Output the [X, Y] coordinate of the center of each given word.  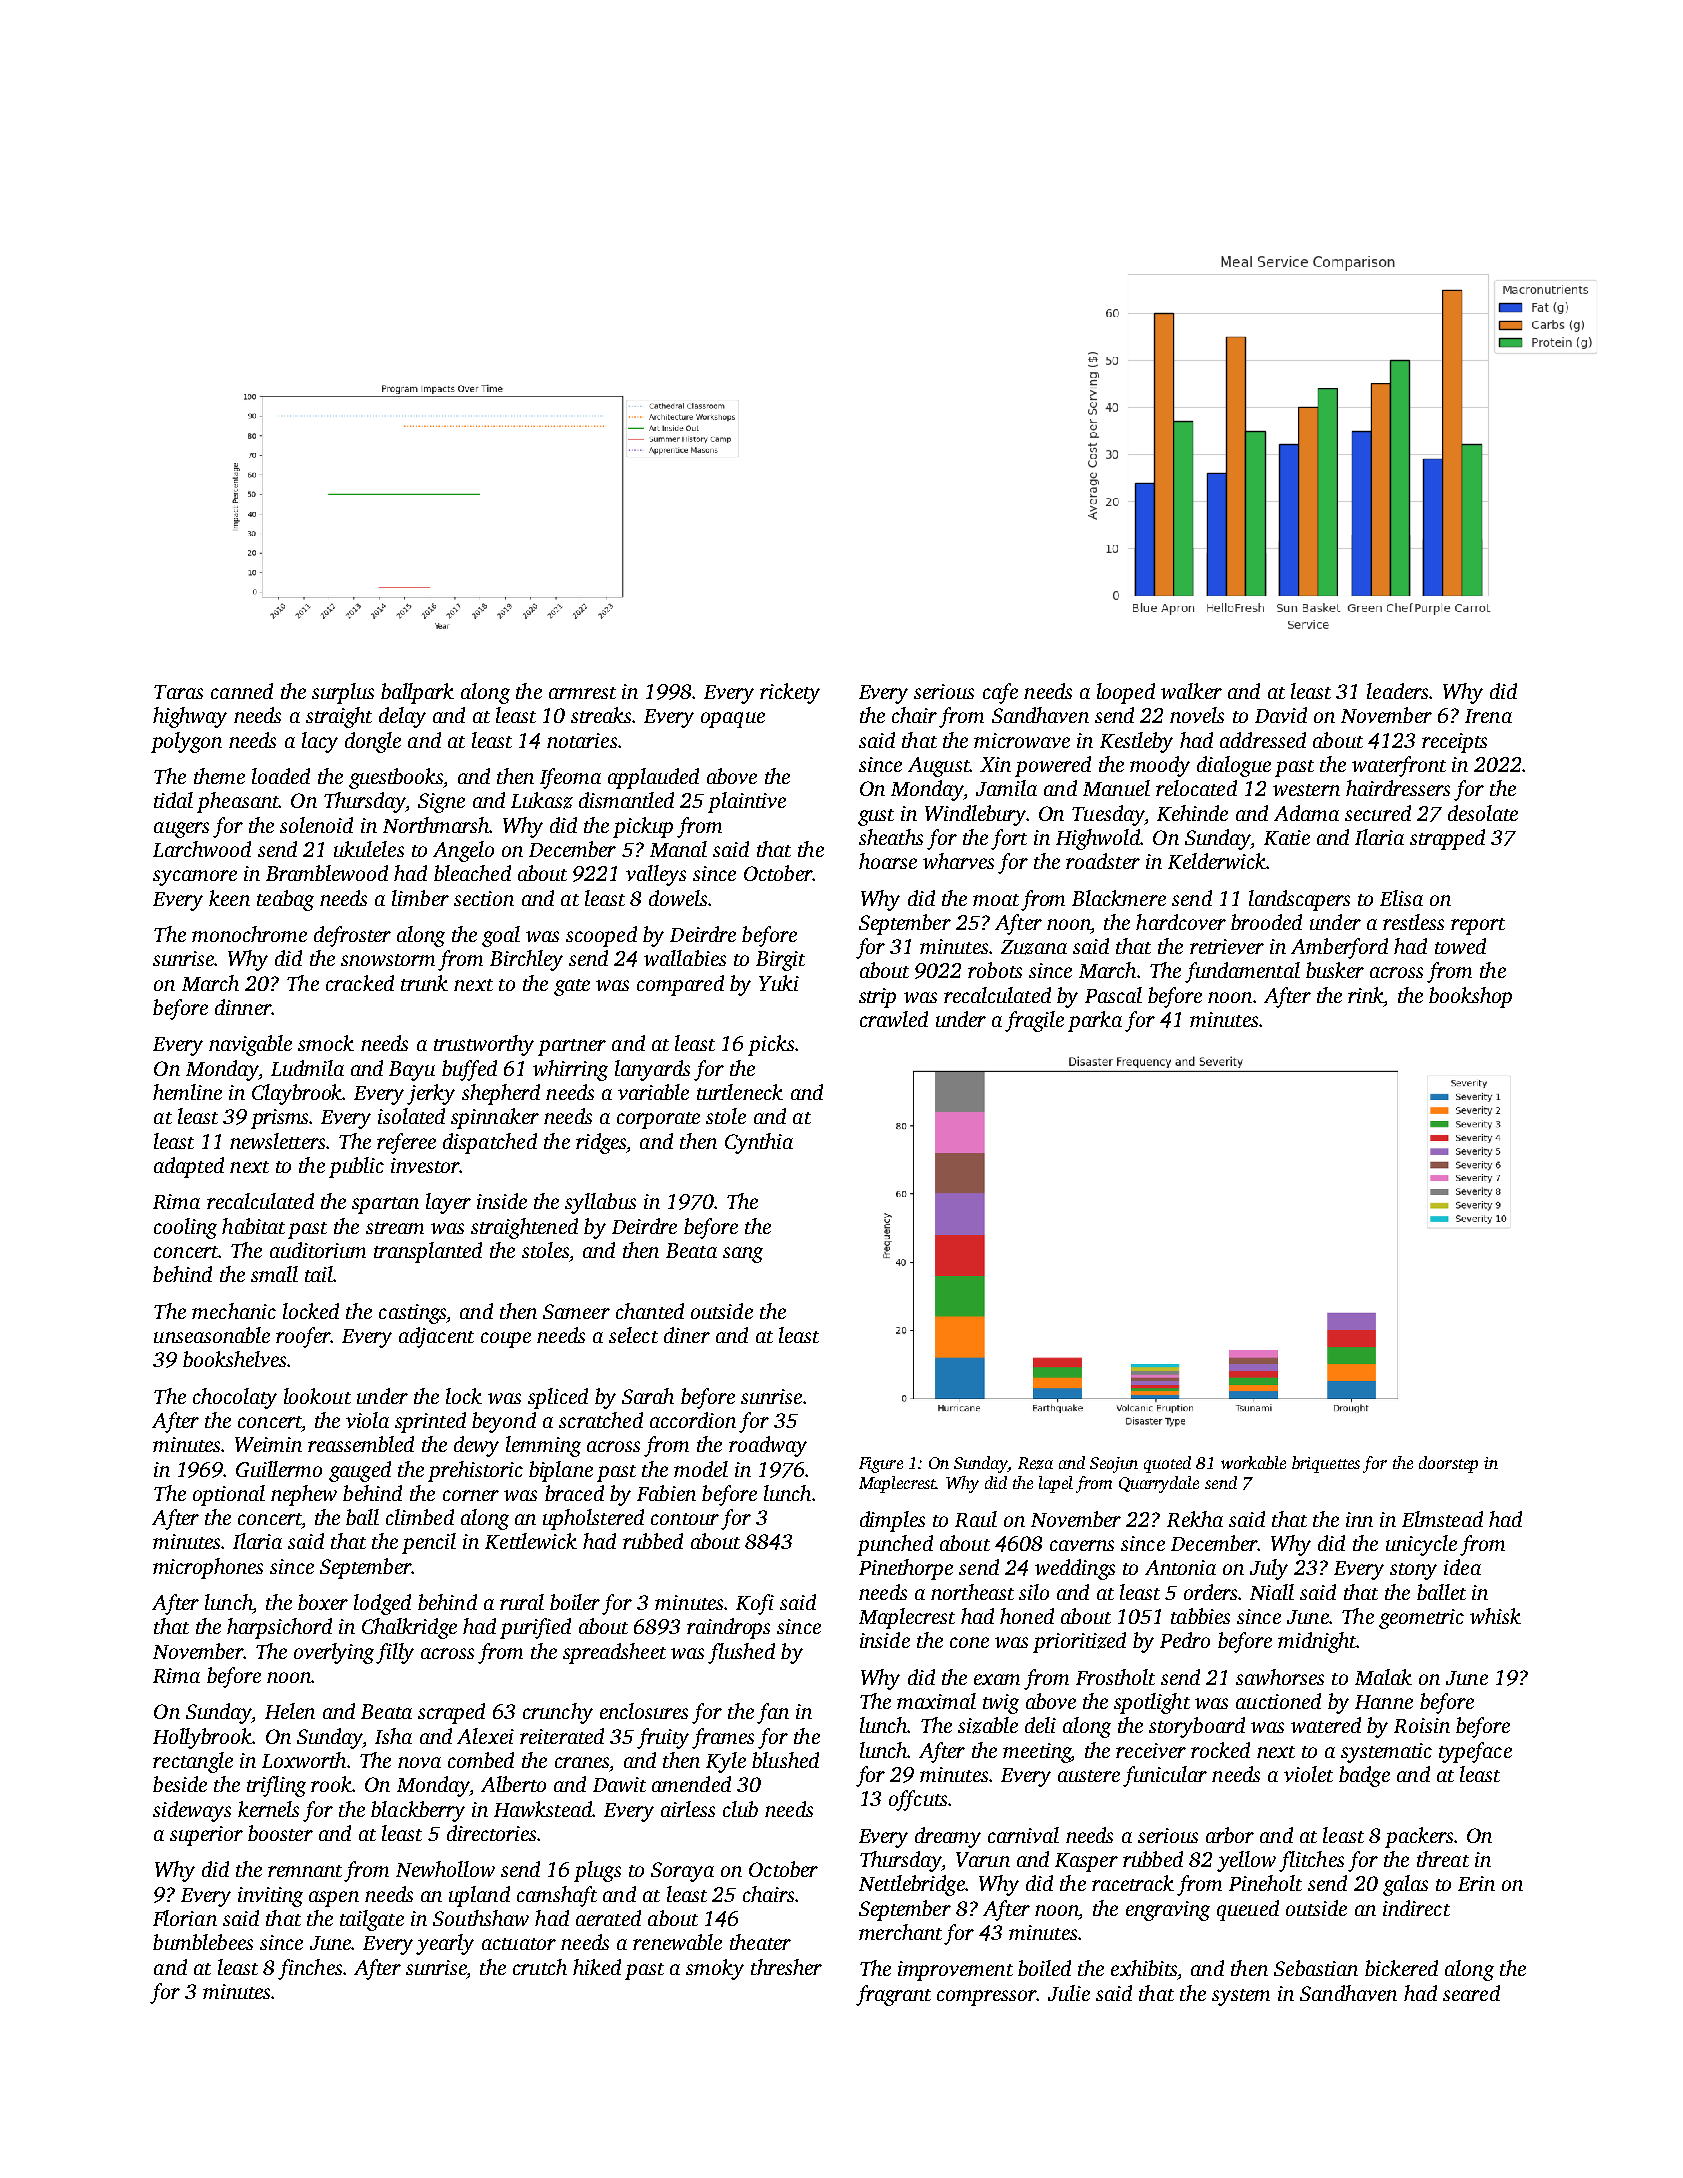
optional [229, 1495]
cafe [1000, 693]
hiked [597, 1967]
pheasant [238, 802]
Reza [1035, 1463]
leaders [1397, 691]
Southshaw [481, 1918]
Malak [1383, 1677]
